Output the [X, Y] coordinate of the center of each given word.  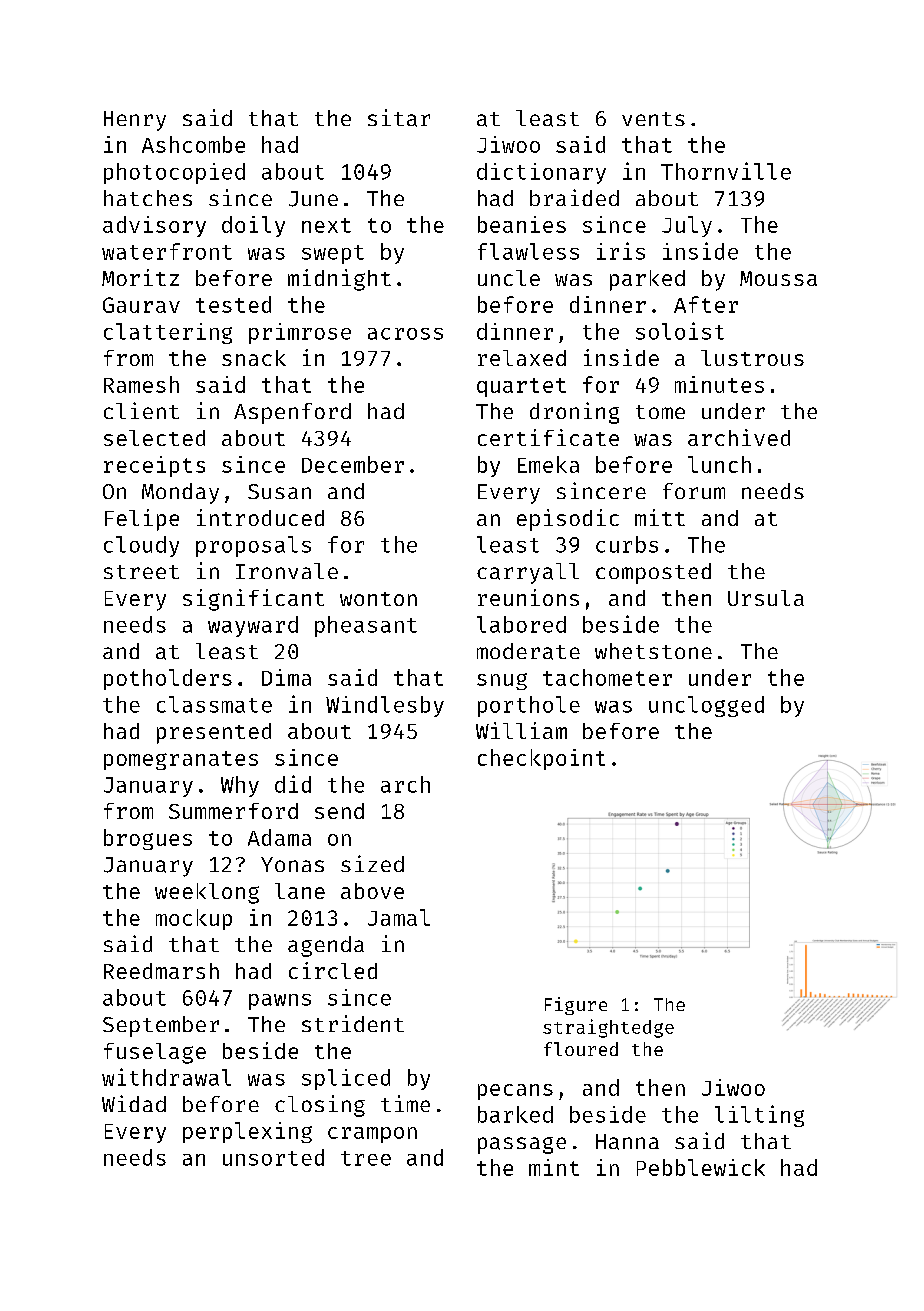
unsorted [273, 1157]
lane [300, 891]
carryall [528, 573]
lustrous [752, 358]
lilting [759, 1116]
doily [253, 226]
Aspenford [292, 413]
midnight [339, 280]
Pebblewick [701, 1167]
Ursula [766, 598]
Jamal [399, 917]
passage [522, 1145]
